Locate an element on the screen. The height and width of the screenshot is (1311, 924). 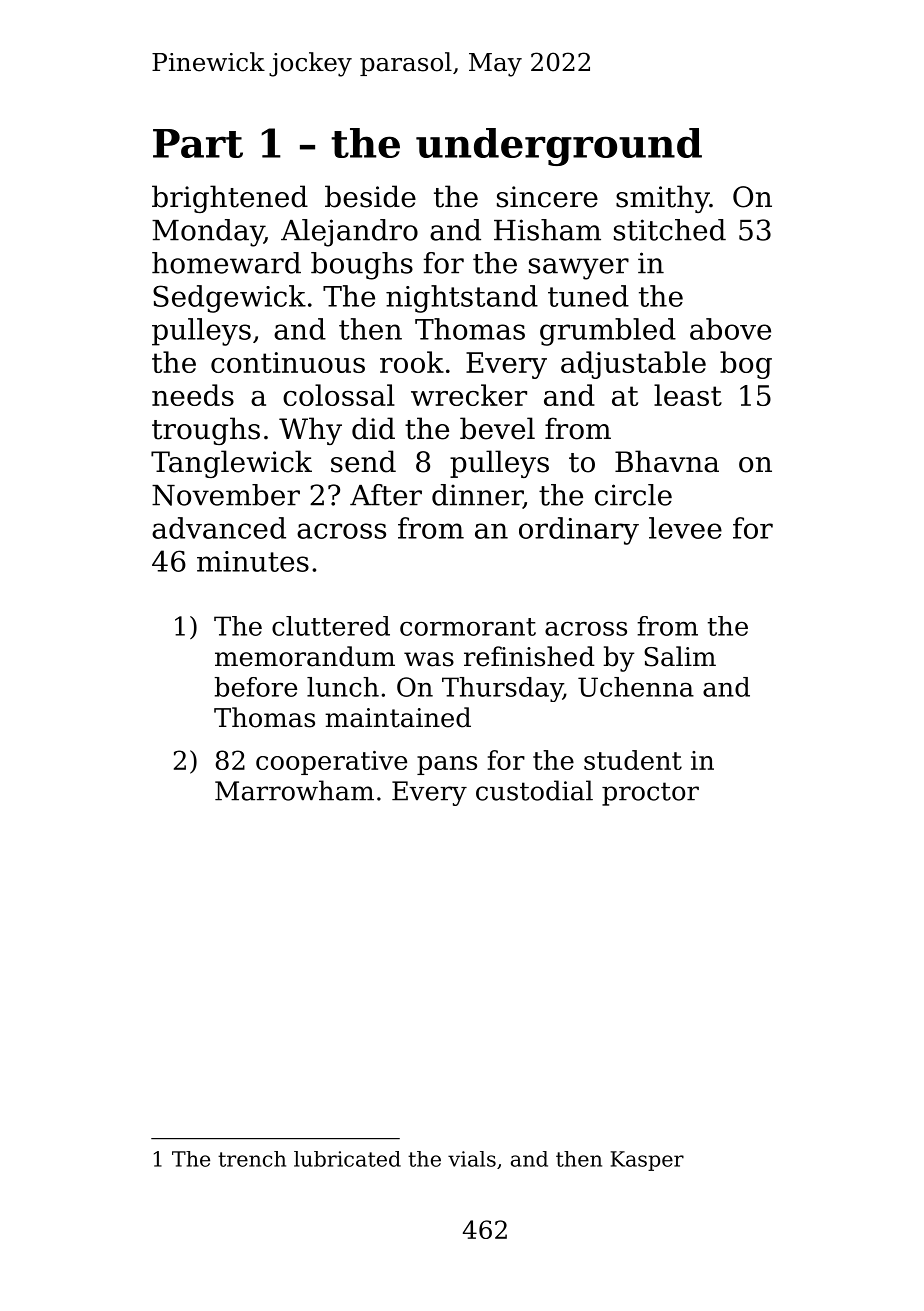
before is located at coordinates (255, 687).
